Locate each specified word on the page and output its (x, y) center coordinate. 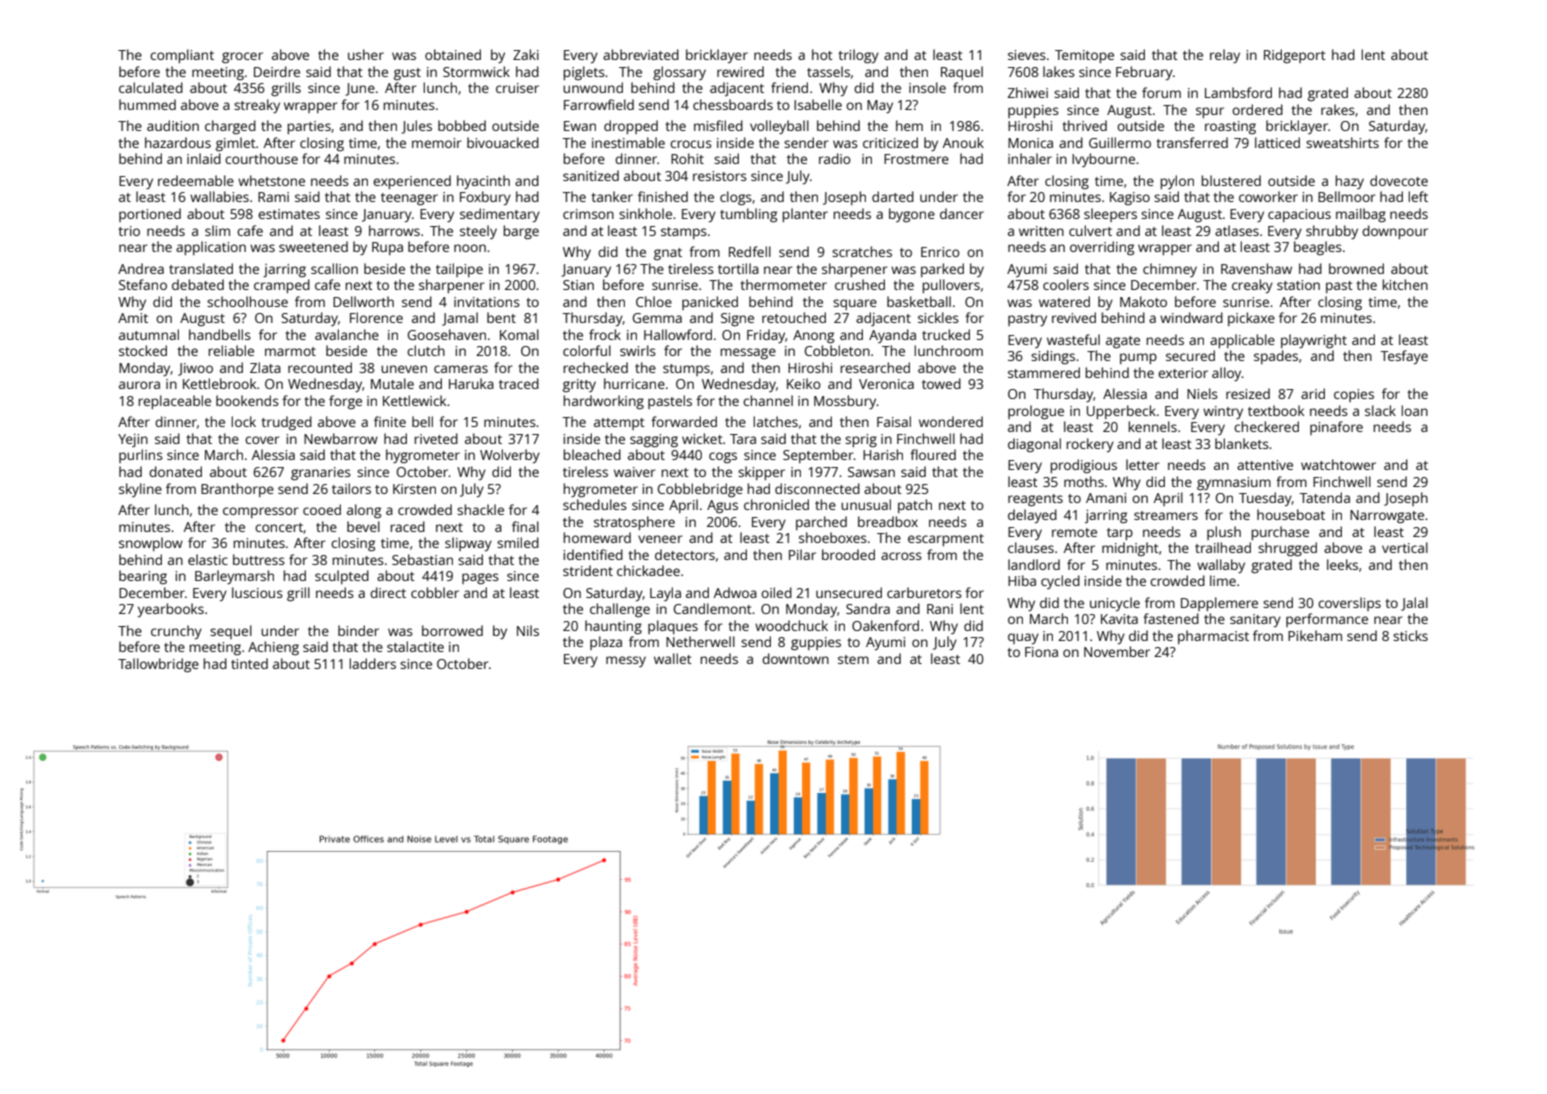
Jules (416, 127)
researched (875, 367)
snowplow (151, 544)
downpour (1395, 232)
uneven (404, 369)
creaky (1252, 286)
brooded (848, 554)
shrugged (1287, 549)
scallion (334, 268)
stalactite (415, 646)
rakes (1338, 109)
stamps (684, 233)
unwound (593, 87)
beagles (1318, 248)
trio (129, 231)
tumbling (748, 215)
